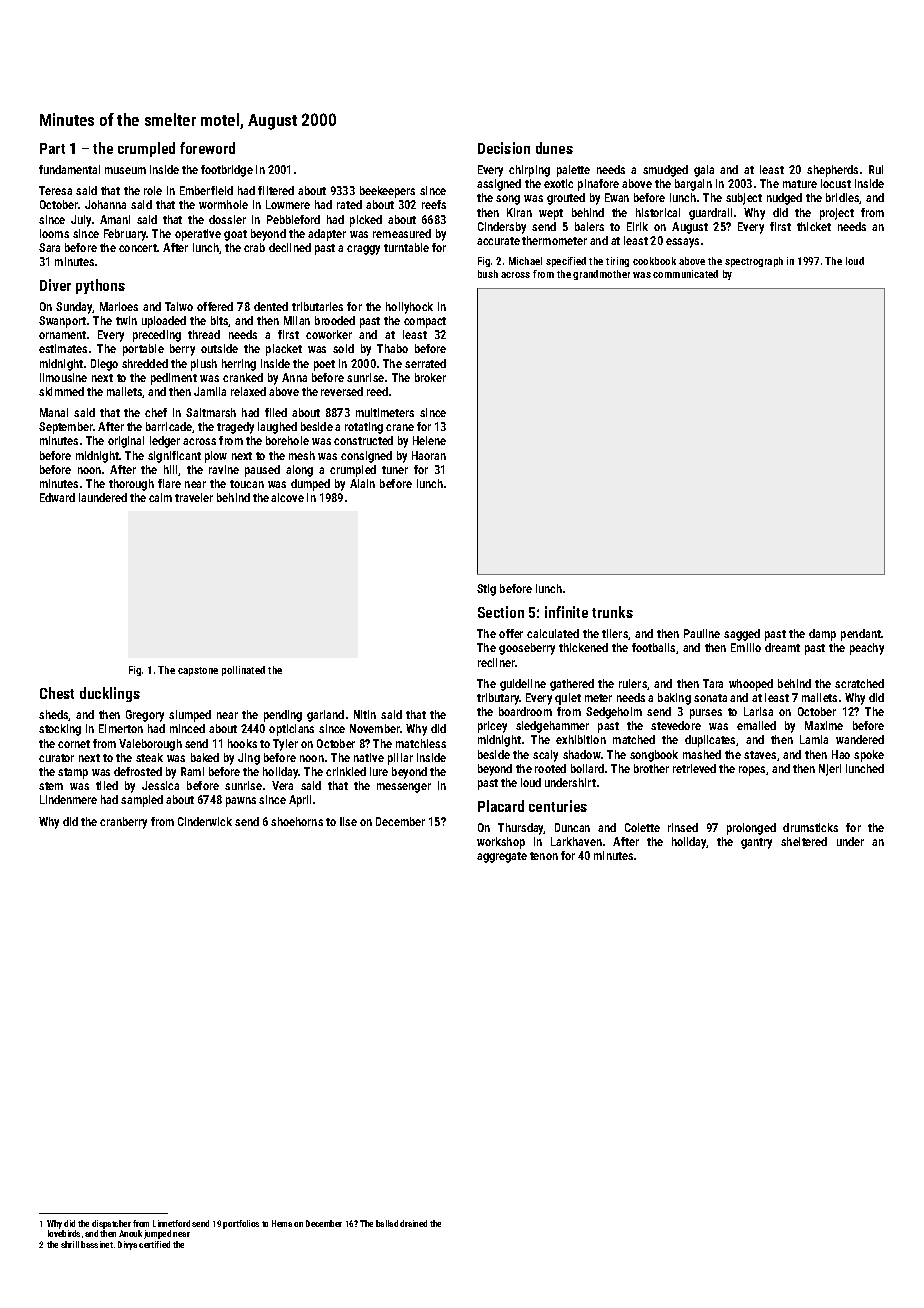 The height and width of the screenshot is (1308, 924). I want to click on shrill, so click(70, 1244).
